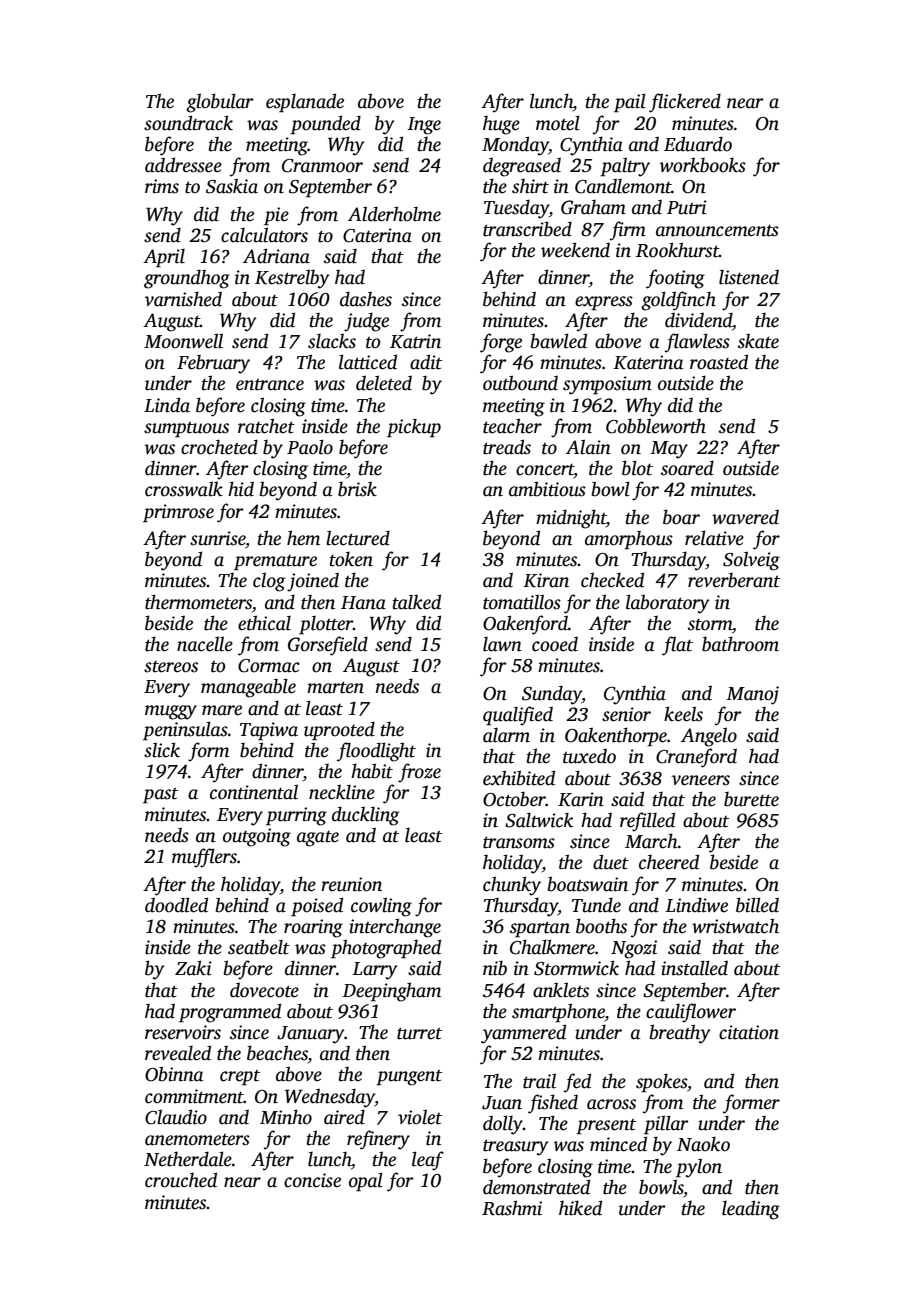 The image size is (924, 1311). I want to click on Cranmoor, so click(322, 166).
